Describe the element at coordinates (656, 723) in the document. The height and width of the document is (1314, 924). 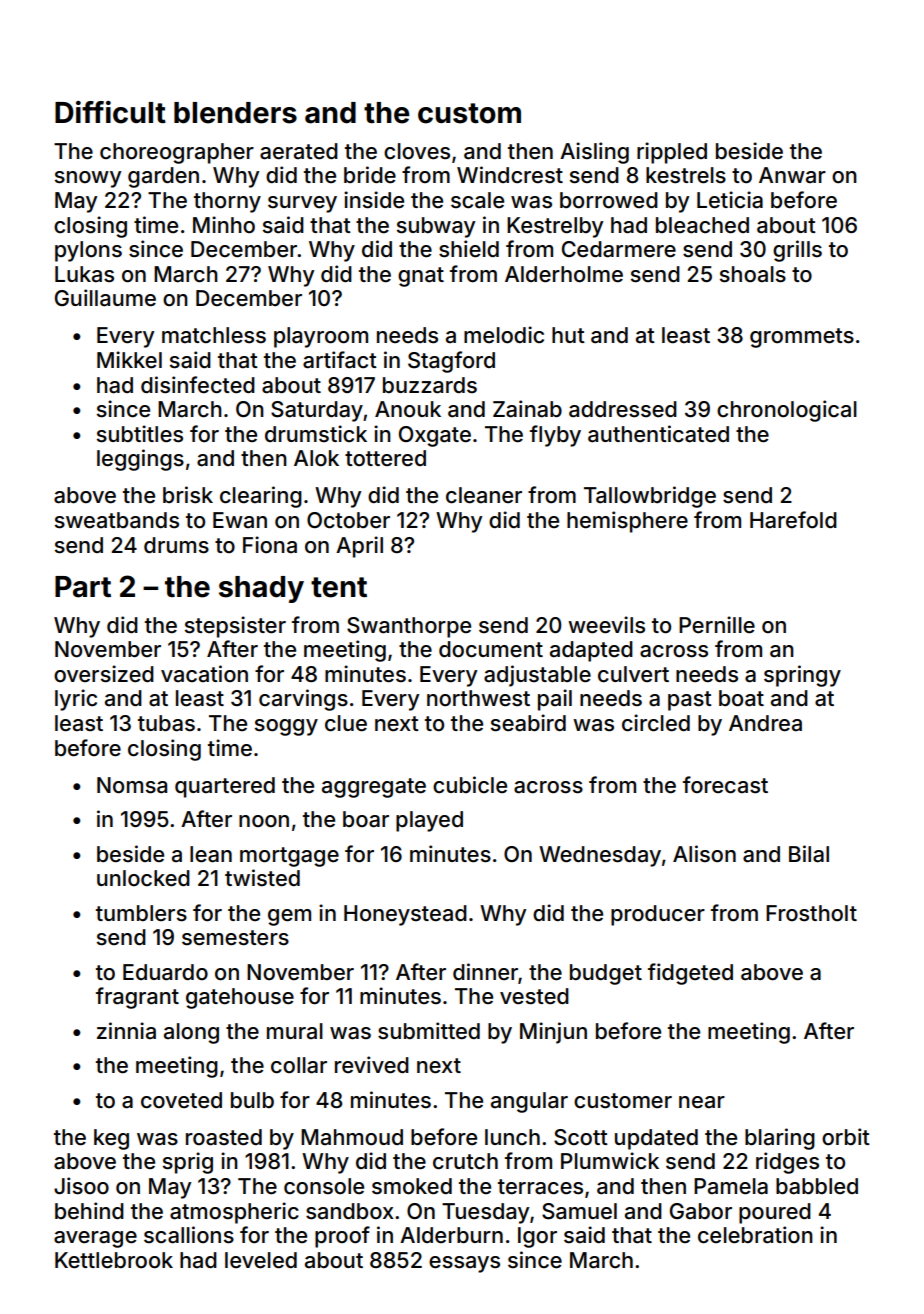
I see `circled` at that location.
